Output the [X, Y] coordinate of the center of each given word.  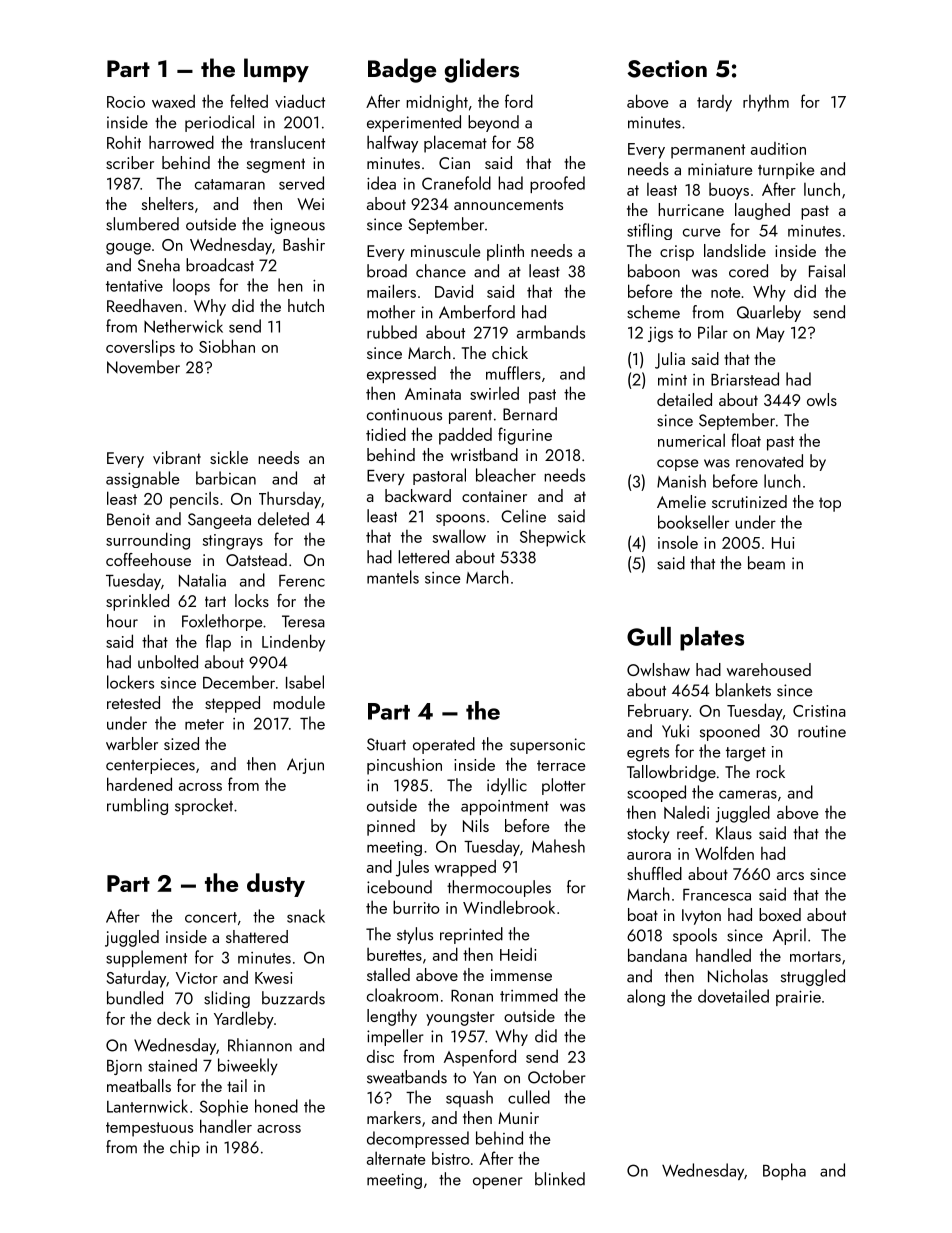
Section [667, 69]
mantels [393, 577]
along [646, 998]
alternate [396, 1158]
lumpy [276, 70]
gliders [482, 70]
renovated [769, 461]
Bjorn [124, 1067]
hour [122, 621]
